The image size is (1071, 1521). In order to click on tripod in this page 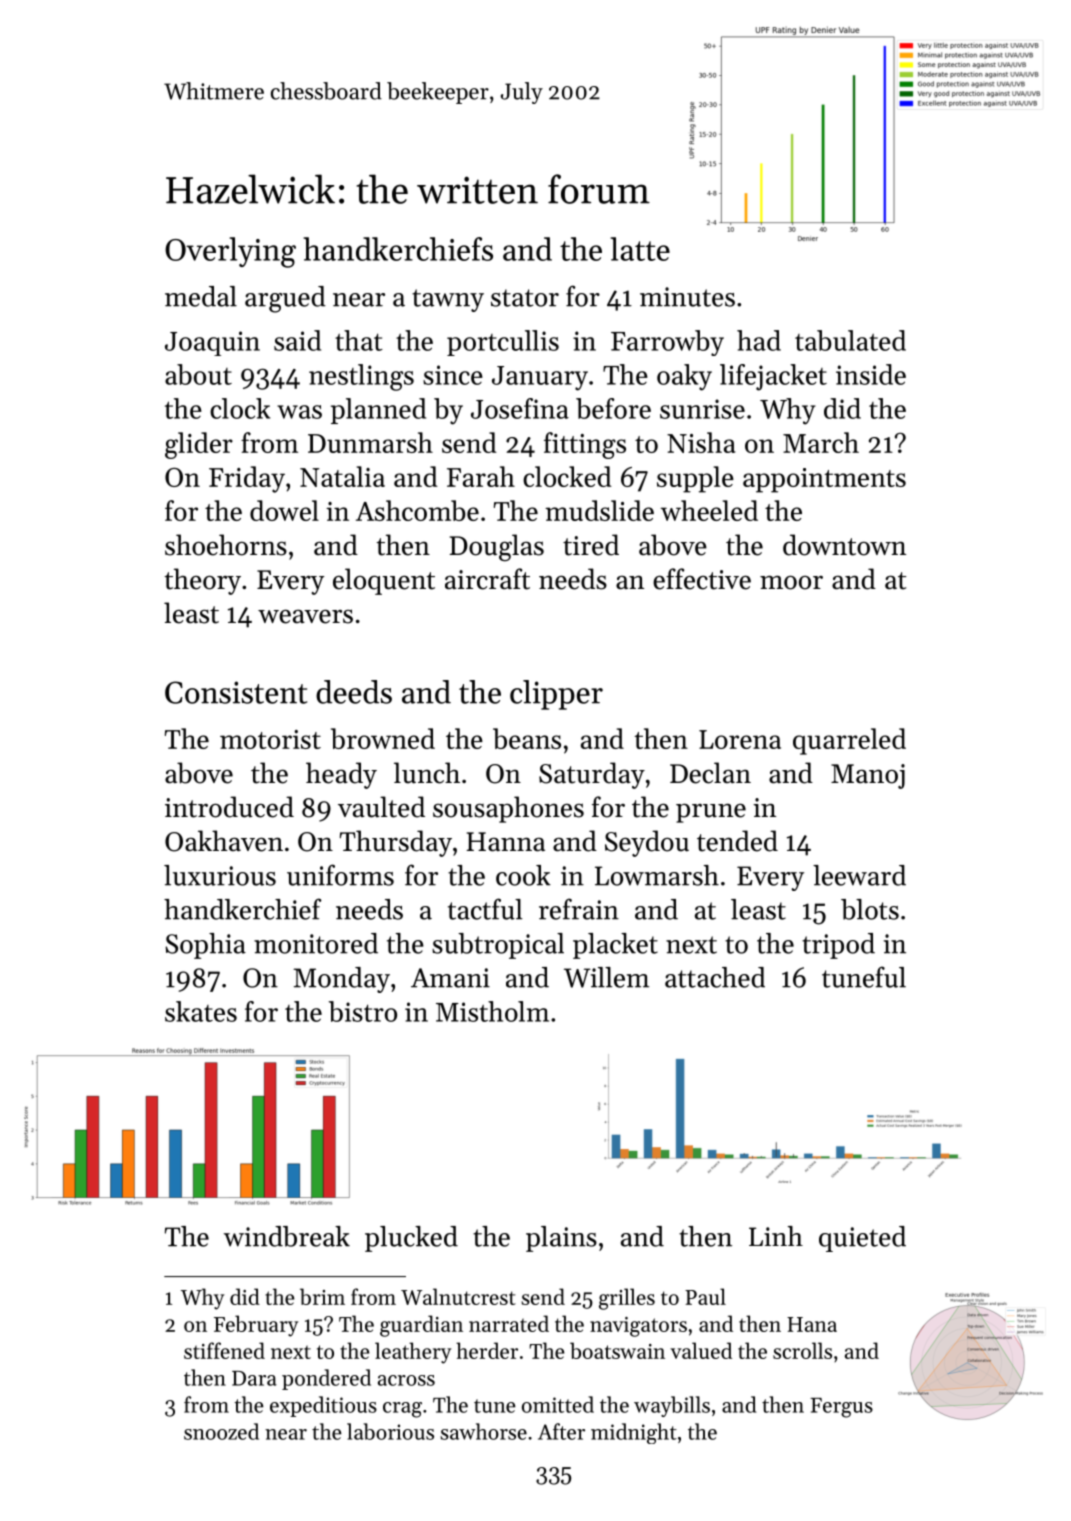, I will do `click(838, 946)`.
